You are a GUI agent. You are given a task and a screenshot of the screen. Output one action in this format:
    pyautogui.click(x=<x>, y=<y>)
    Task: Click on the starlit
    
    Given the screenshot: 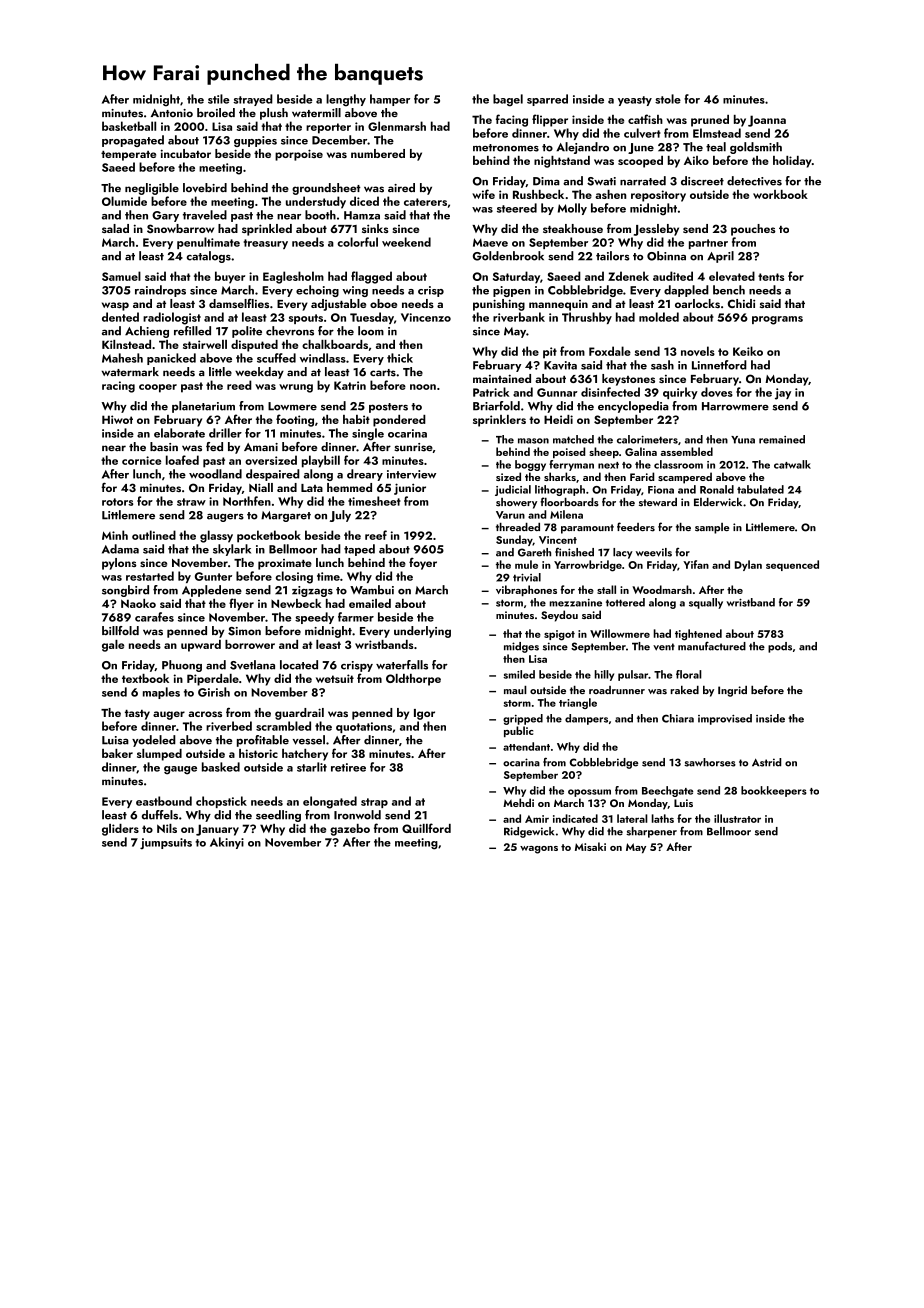 What is the action you would take?
    pyautogui.click(x=312, y=767)
